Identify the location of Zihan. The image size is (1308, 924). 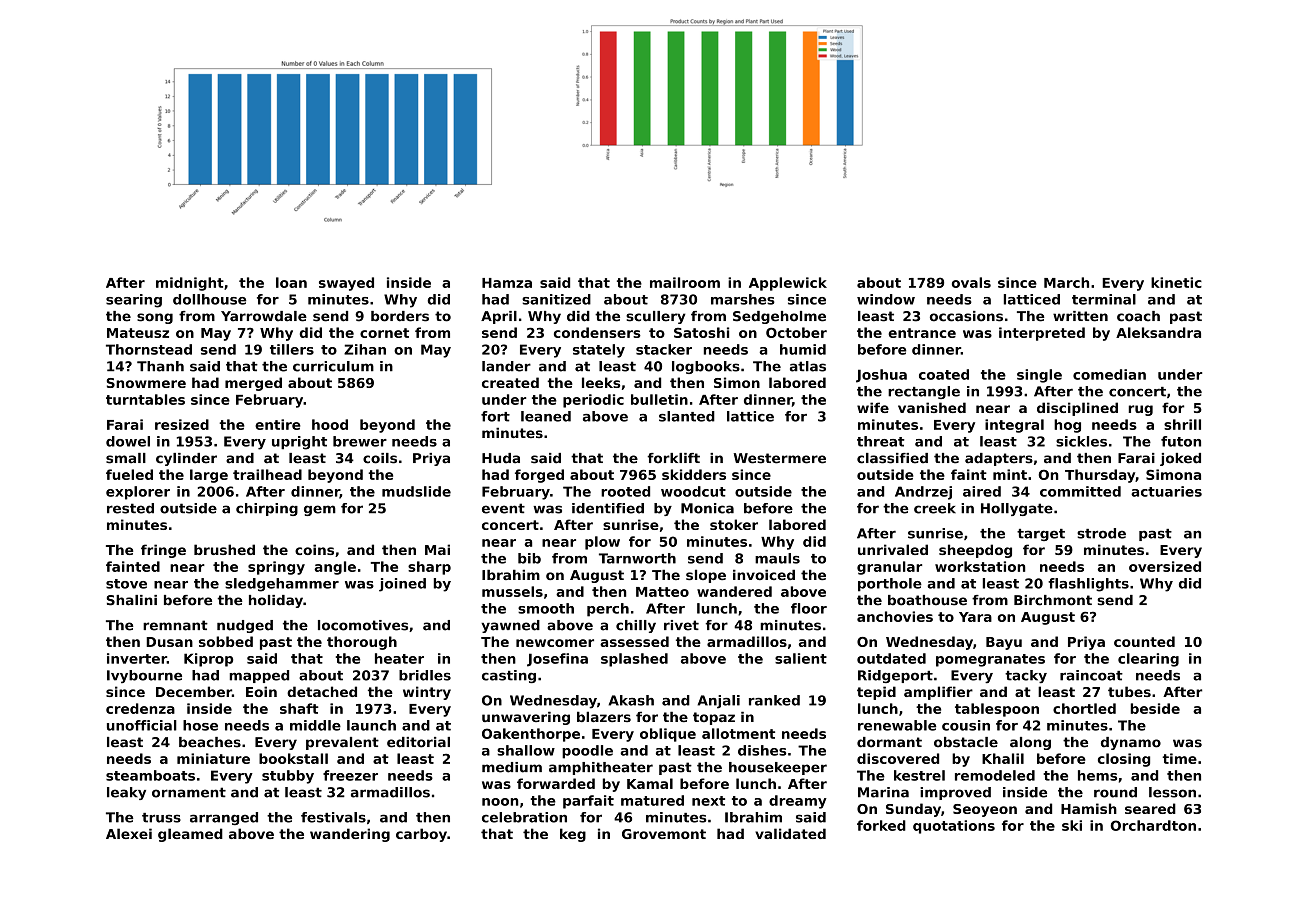
(365, 349).
